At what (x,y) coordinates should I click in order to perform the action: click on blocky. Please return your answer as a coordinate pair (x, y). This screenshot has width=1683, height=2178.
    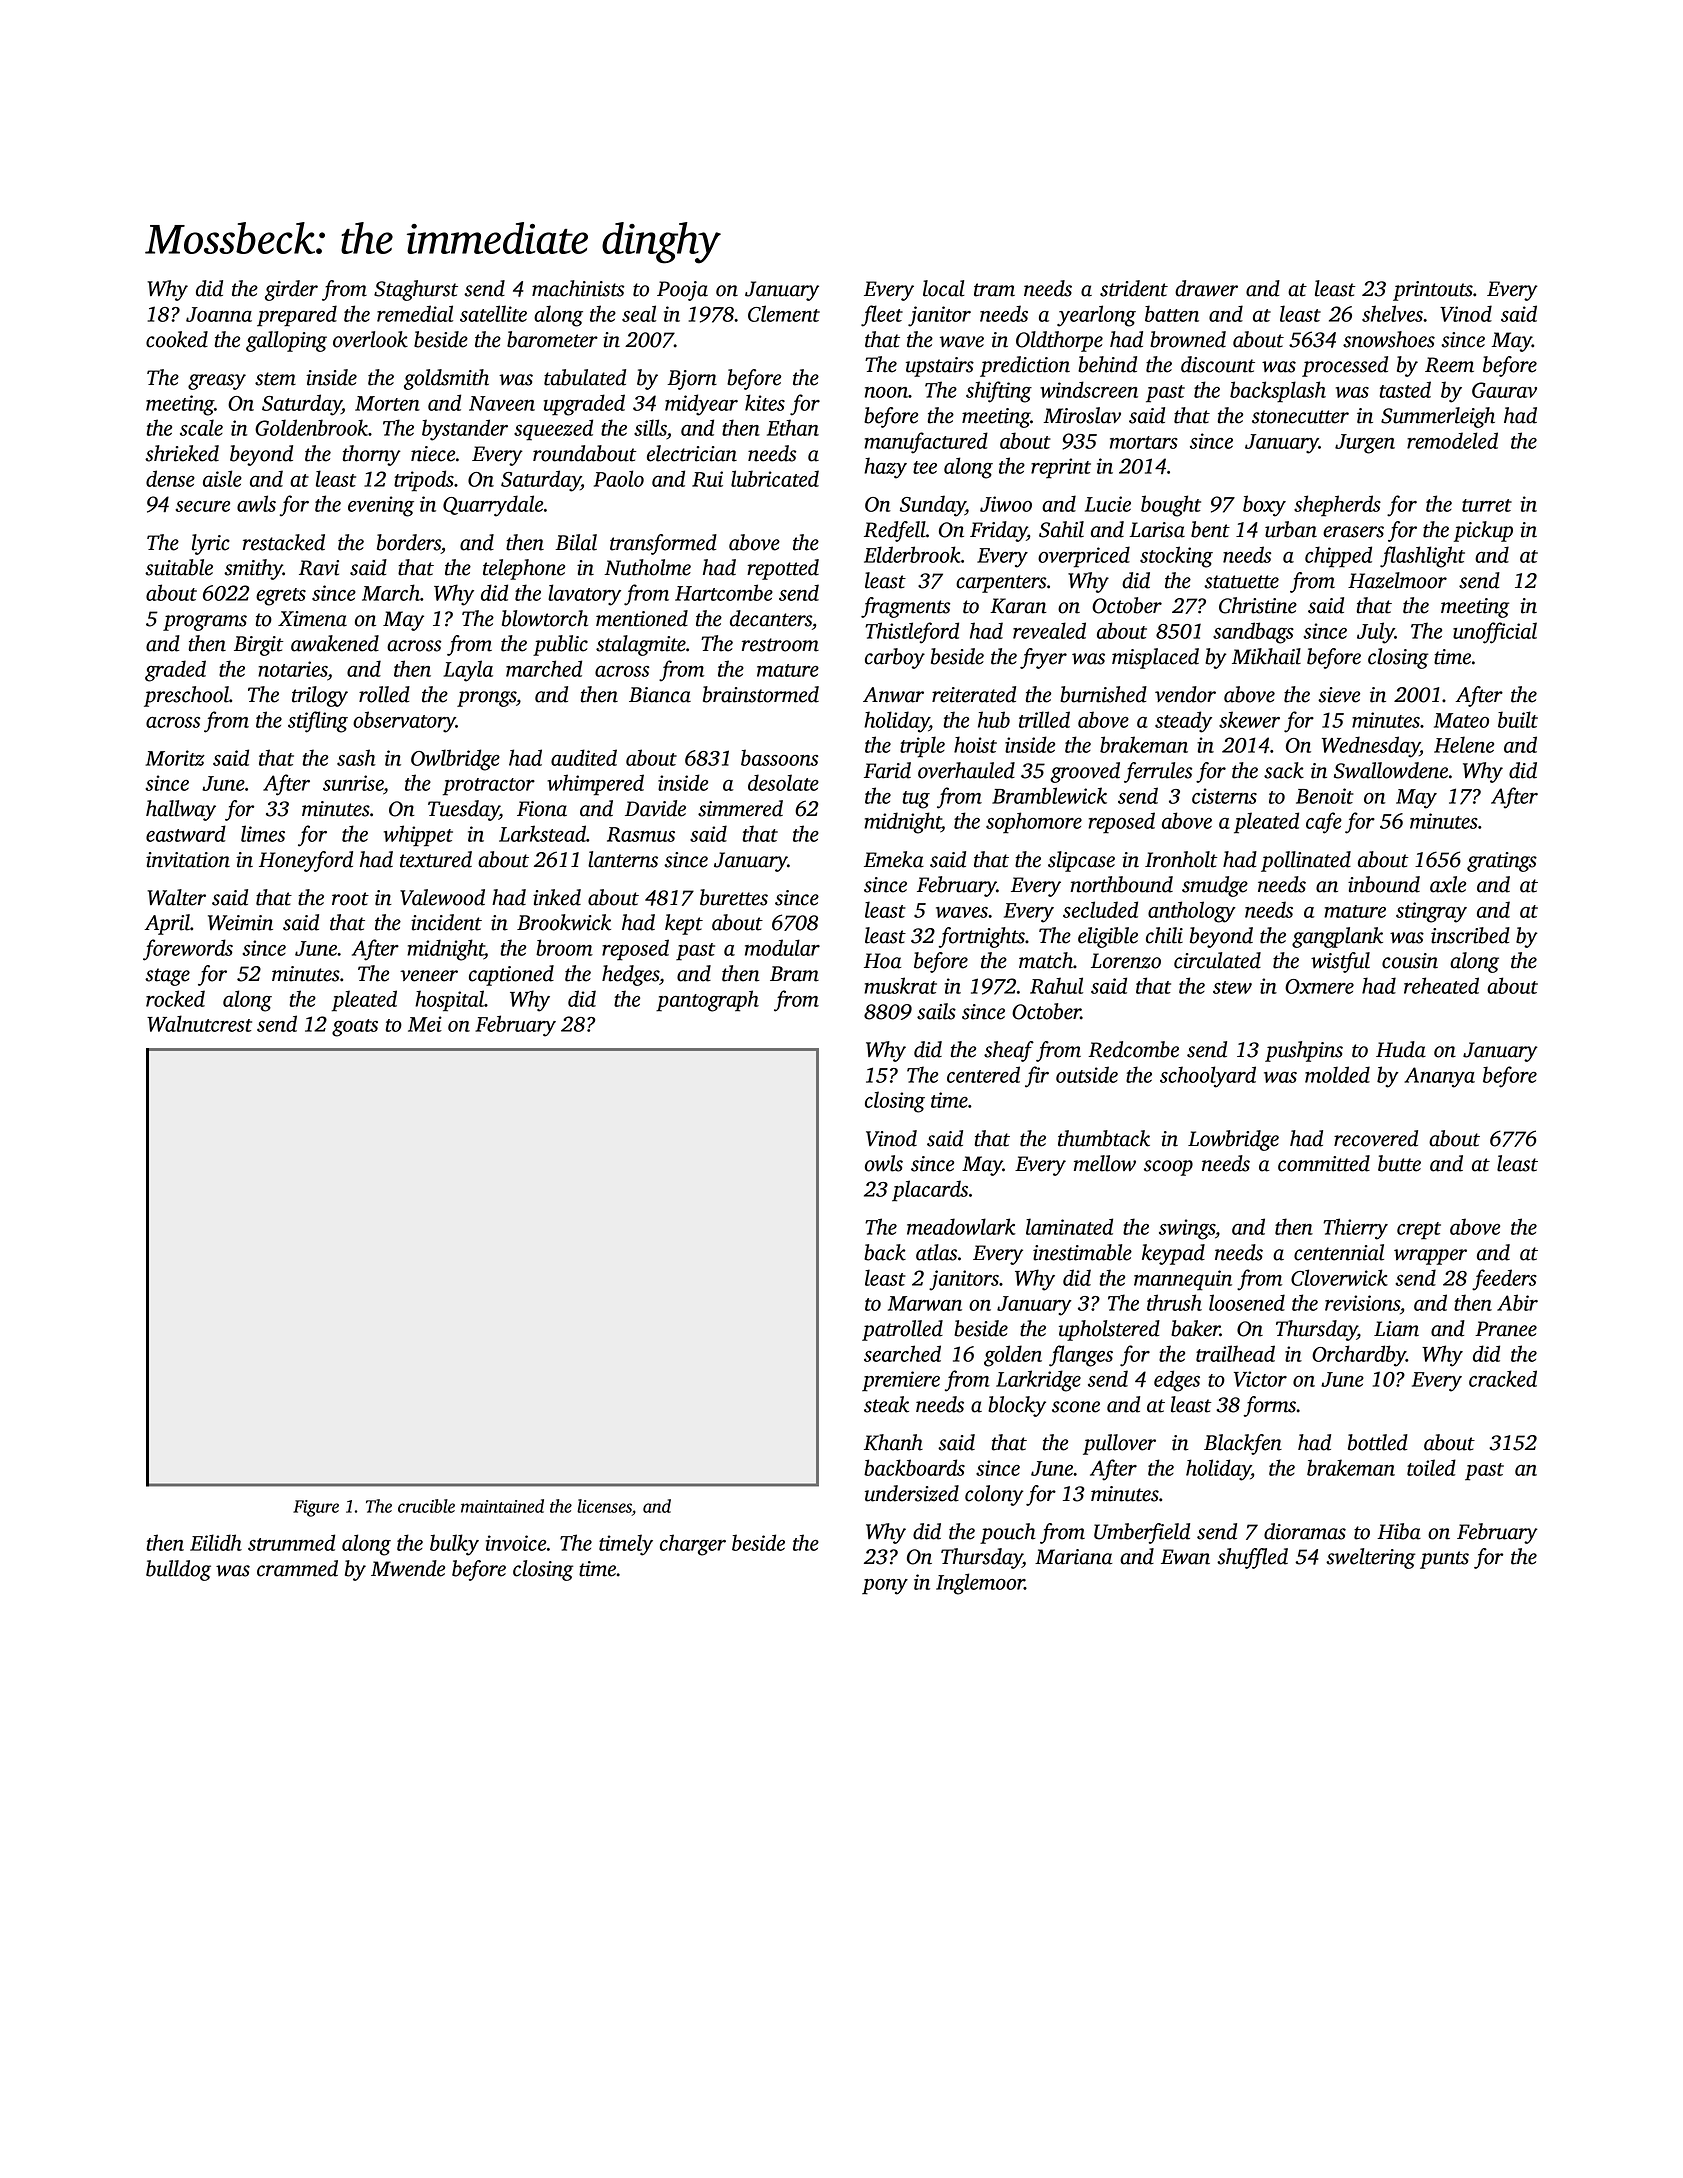
    Looking at the image, I should click on (1017, 1406).
